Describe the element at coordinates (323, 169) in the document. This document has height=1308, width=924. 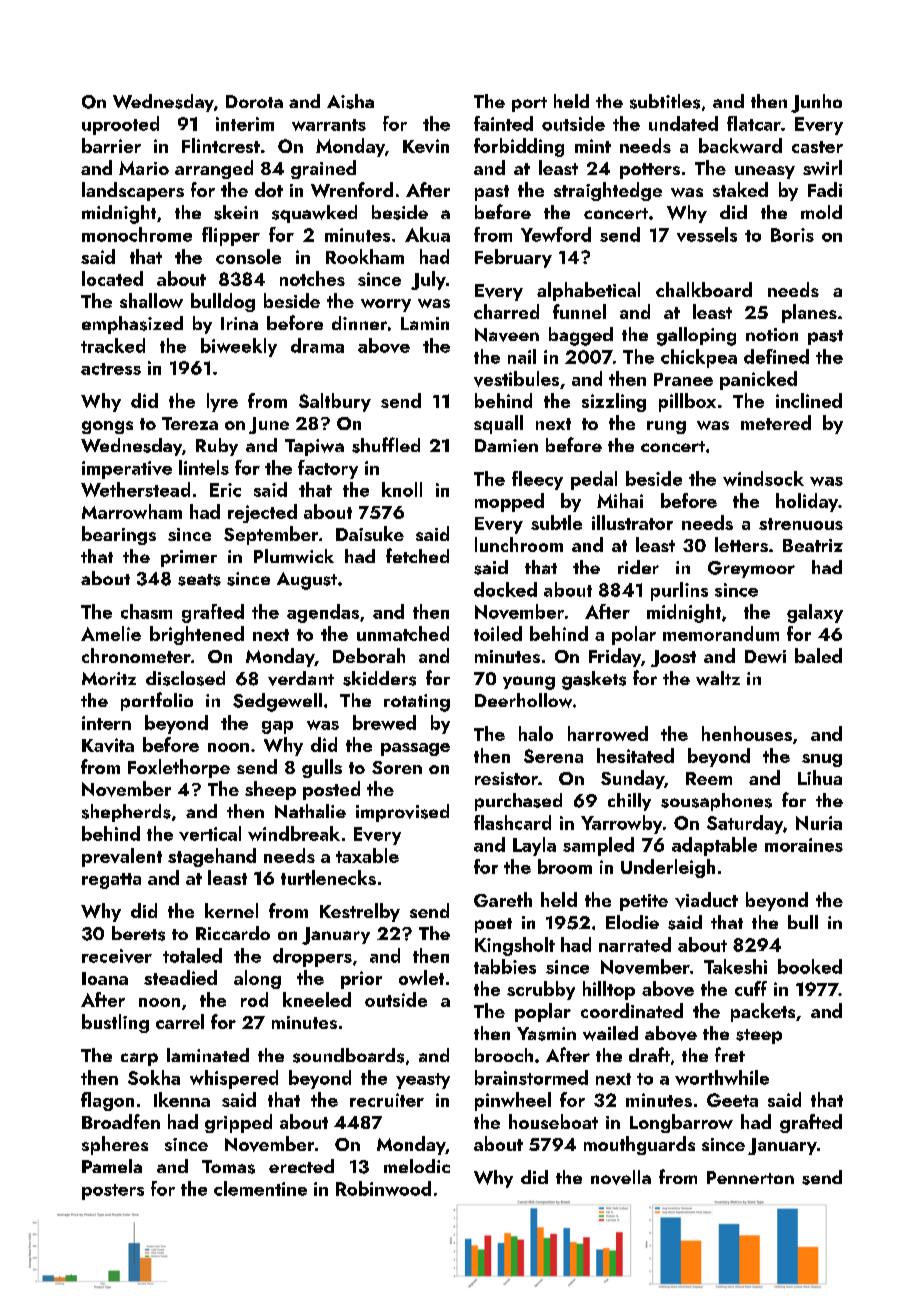
I see `grained` at that location.
